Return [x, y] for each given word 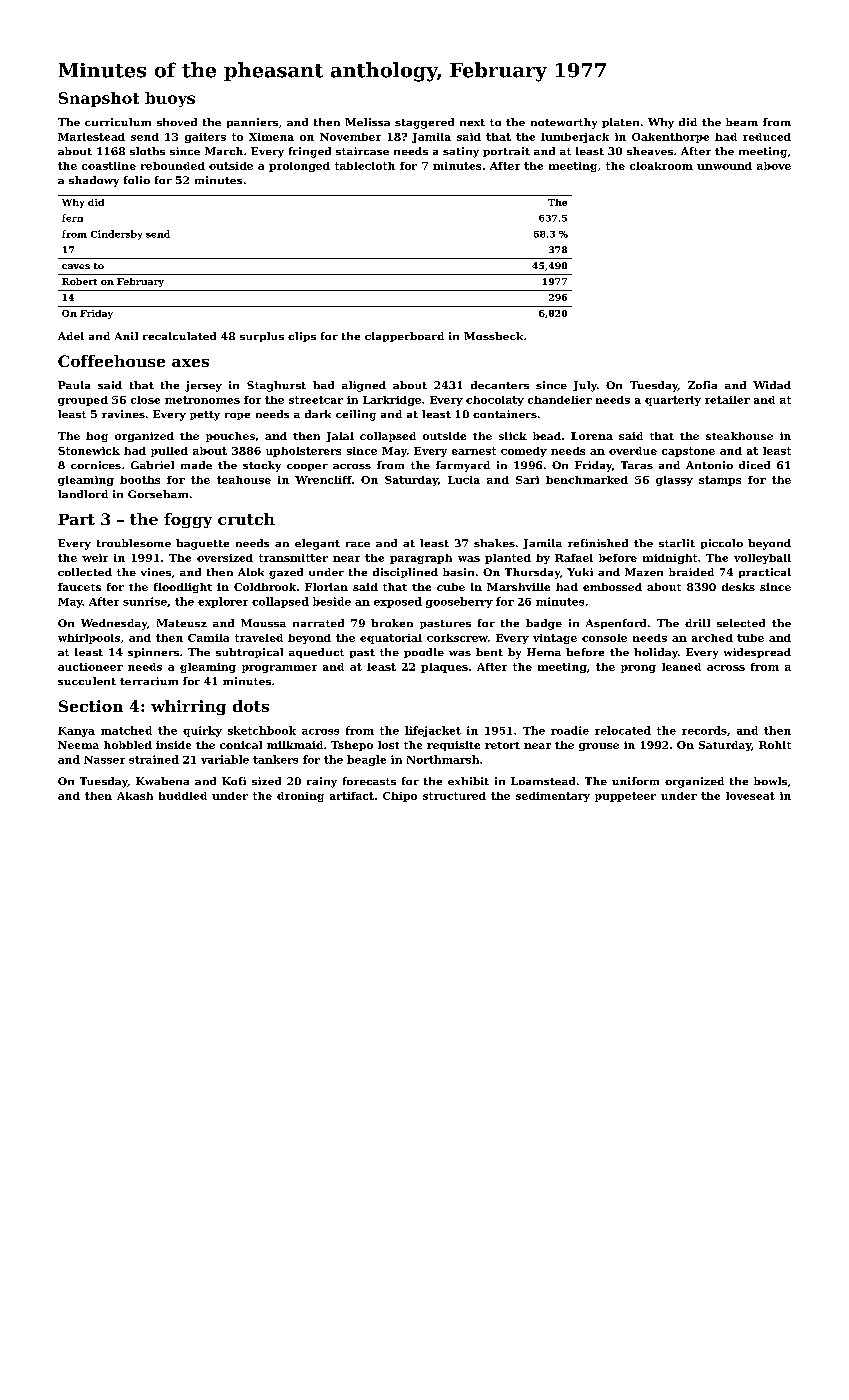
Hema [544, 652]
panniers [252, 123]
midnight [670, 559]
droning [300, 797]
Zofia [702, 385]
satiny [461, 152]
